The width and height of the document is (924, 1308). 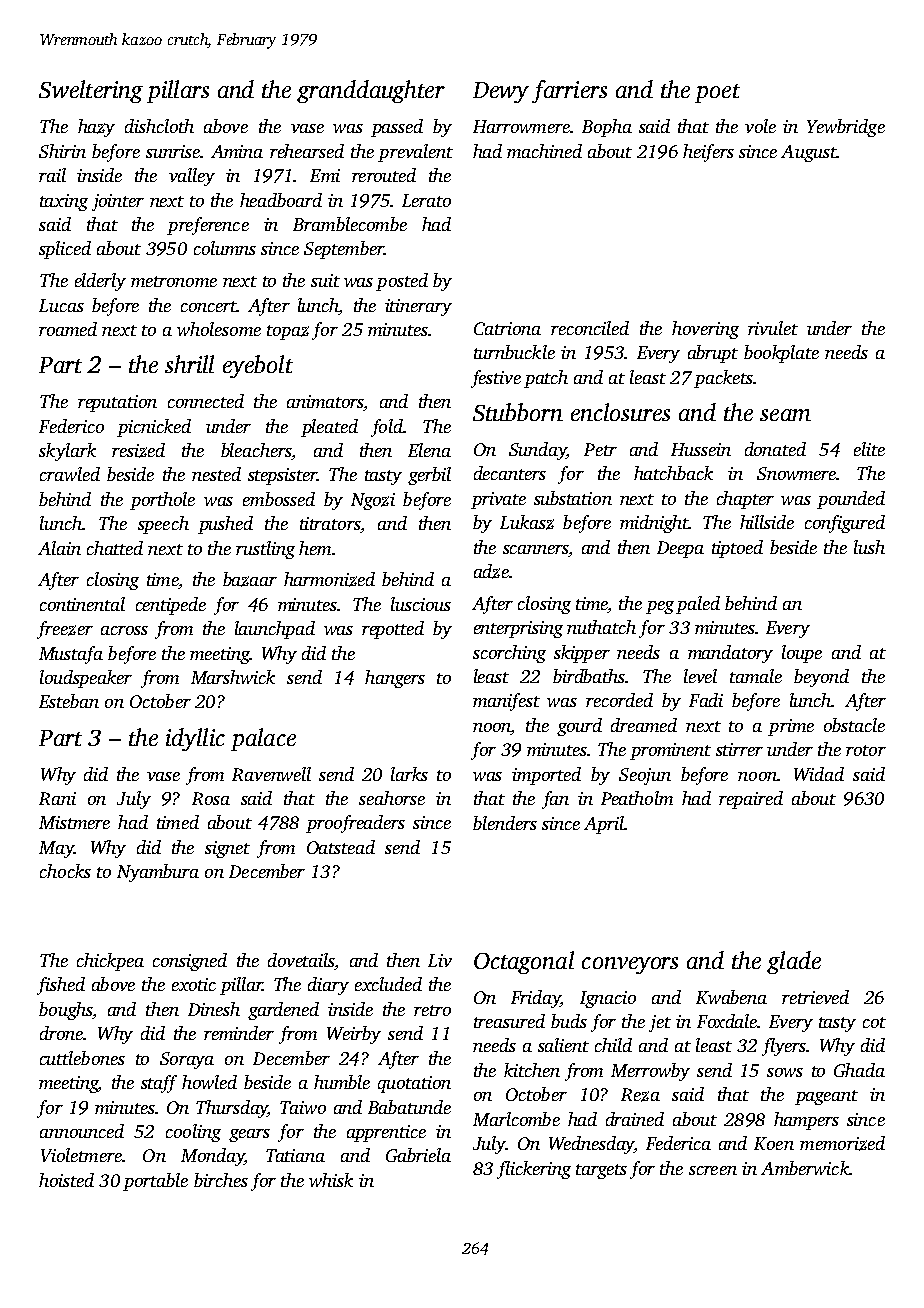 What do you see at coordinates (56, 849) in the document?
I see `May` at bounding box center [56, 849].
